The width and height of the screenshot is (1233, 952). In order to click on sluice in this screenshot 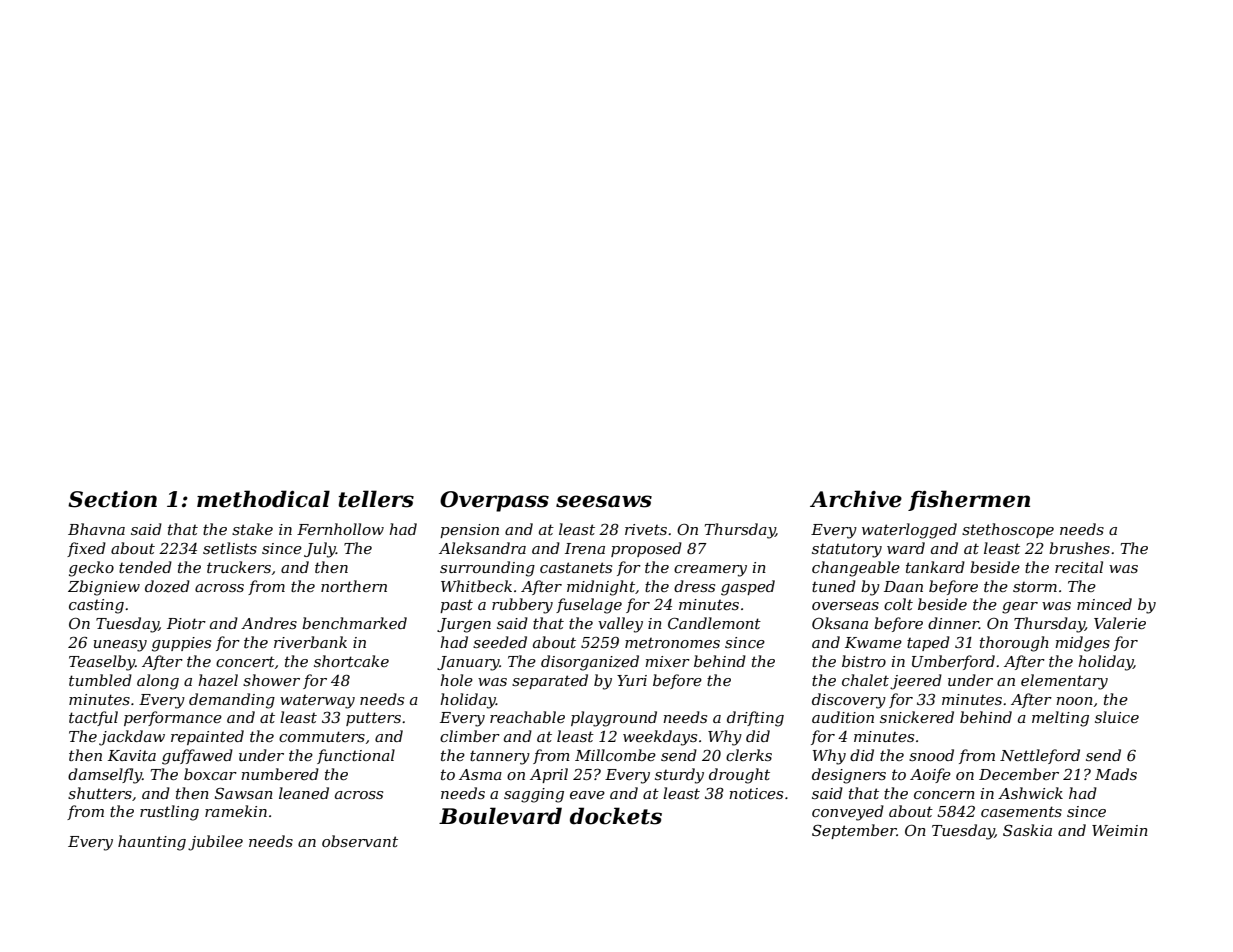, I will do `click(1117, 717)`.
